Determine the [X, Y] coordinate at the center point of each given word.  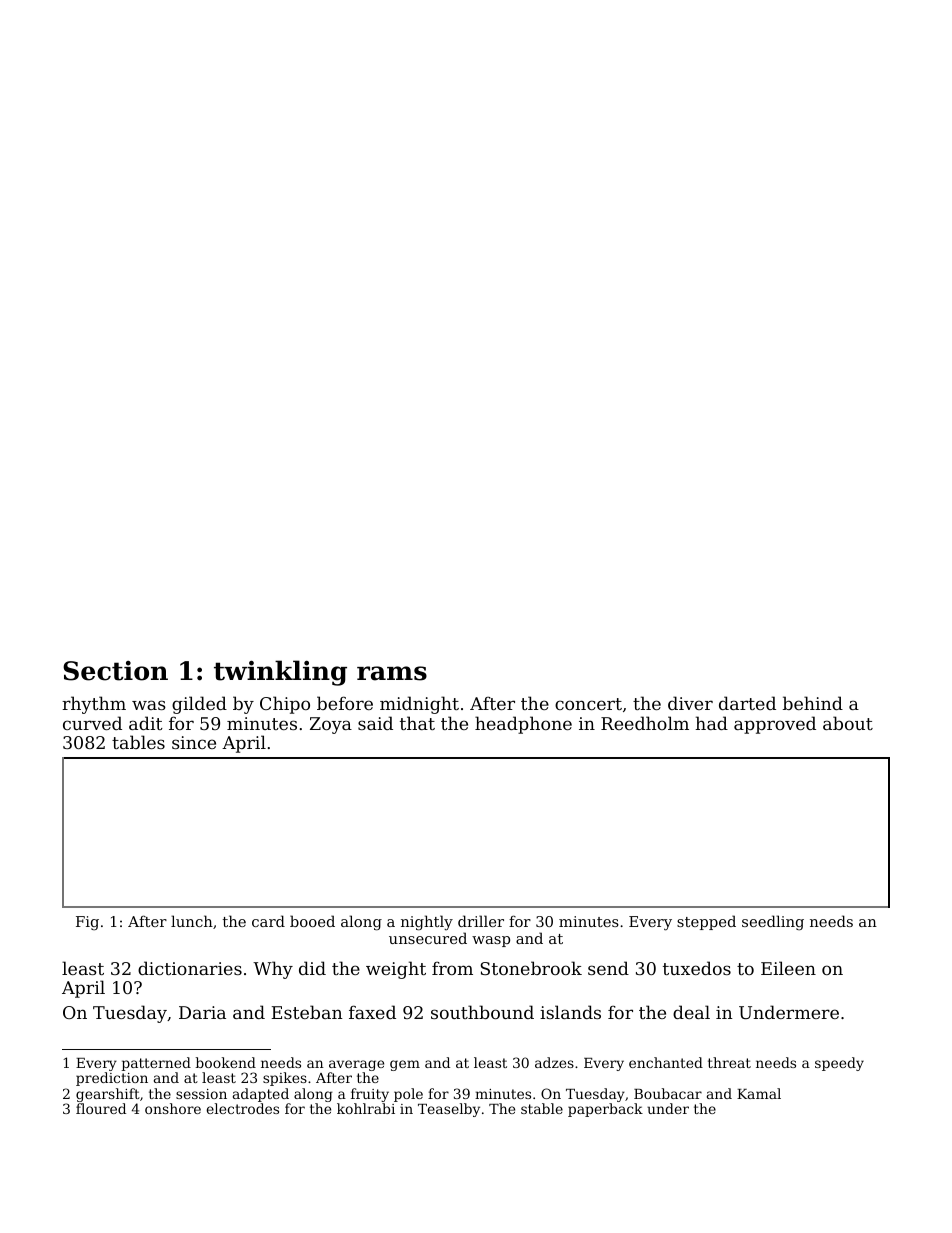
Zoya [331, 725]
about [848, 723]
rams [392, 673]
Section [115, 671]
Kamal [759, 1093]
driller [481, 921]
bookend [226, 1062]
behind [813, 703]
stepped [706, 922]
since [194, 742]
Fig [87, 923]
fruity [370, 1095]
